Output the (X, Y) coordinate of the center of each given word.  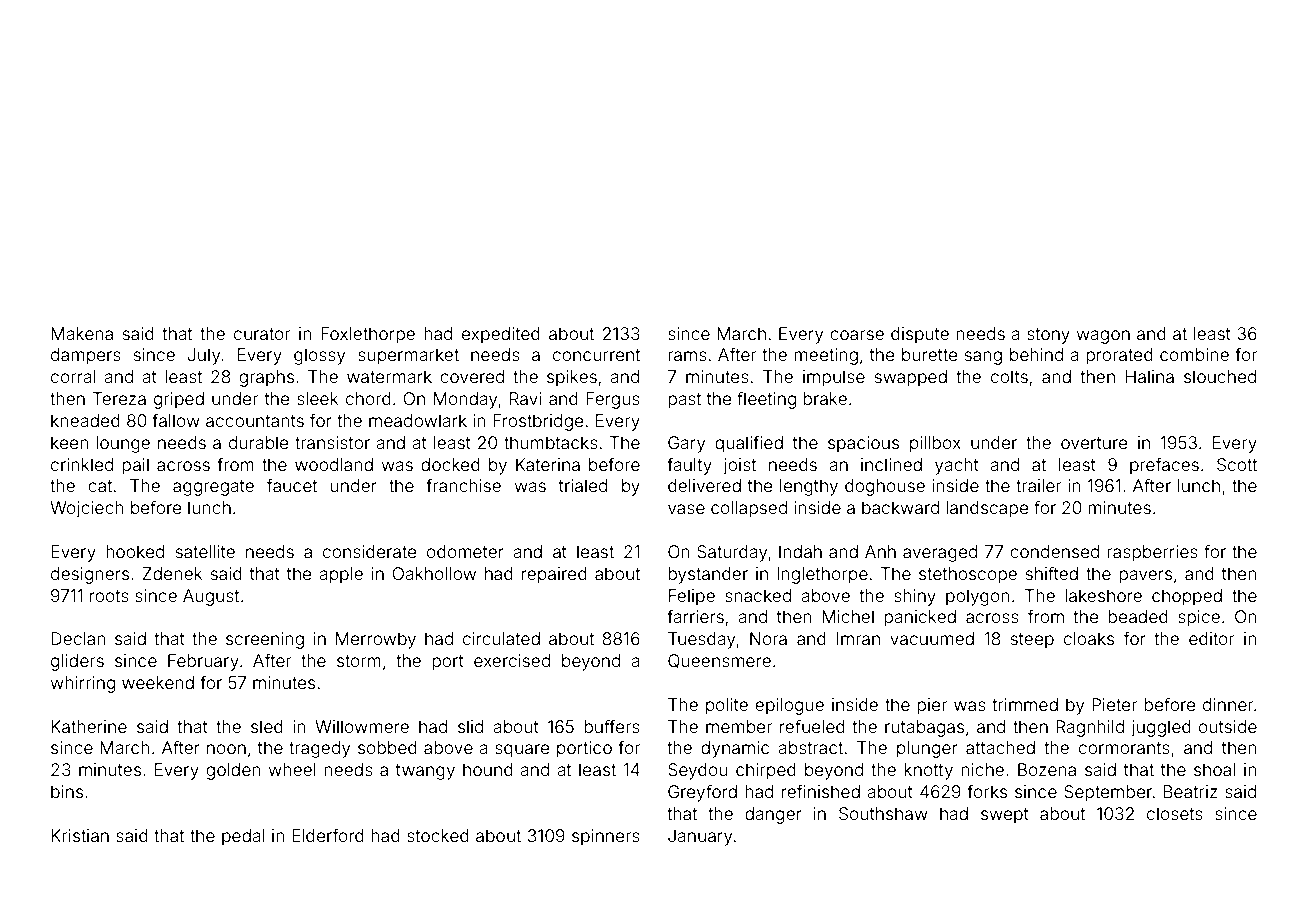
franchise (463, 485)
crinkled (82, 464)
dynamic (735, 749)
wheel (292, 769)
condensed (1054, 551)
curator (262, 334)
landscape (987, 509)
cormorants (1124, 748)
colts (1009, 376)
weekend (158, 682)
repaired (554, 575)
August (211, 597)
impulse (834, 378)
